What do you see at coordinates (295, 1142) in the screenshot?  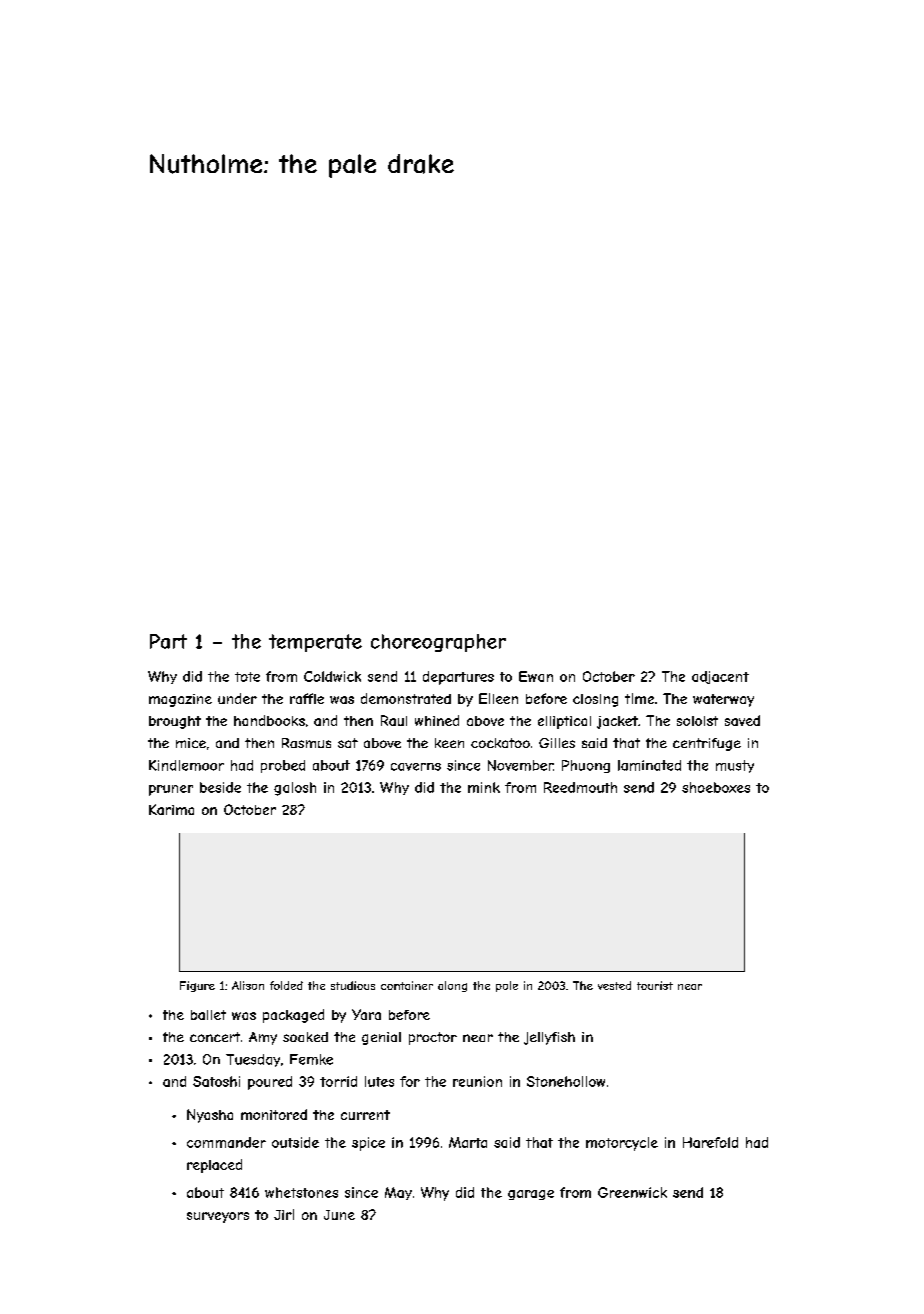 I see `outside` at bounding box center [295, 1142].
